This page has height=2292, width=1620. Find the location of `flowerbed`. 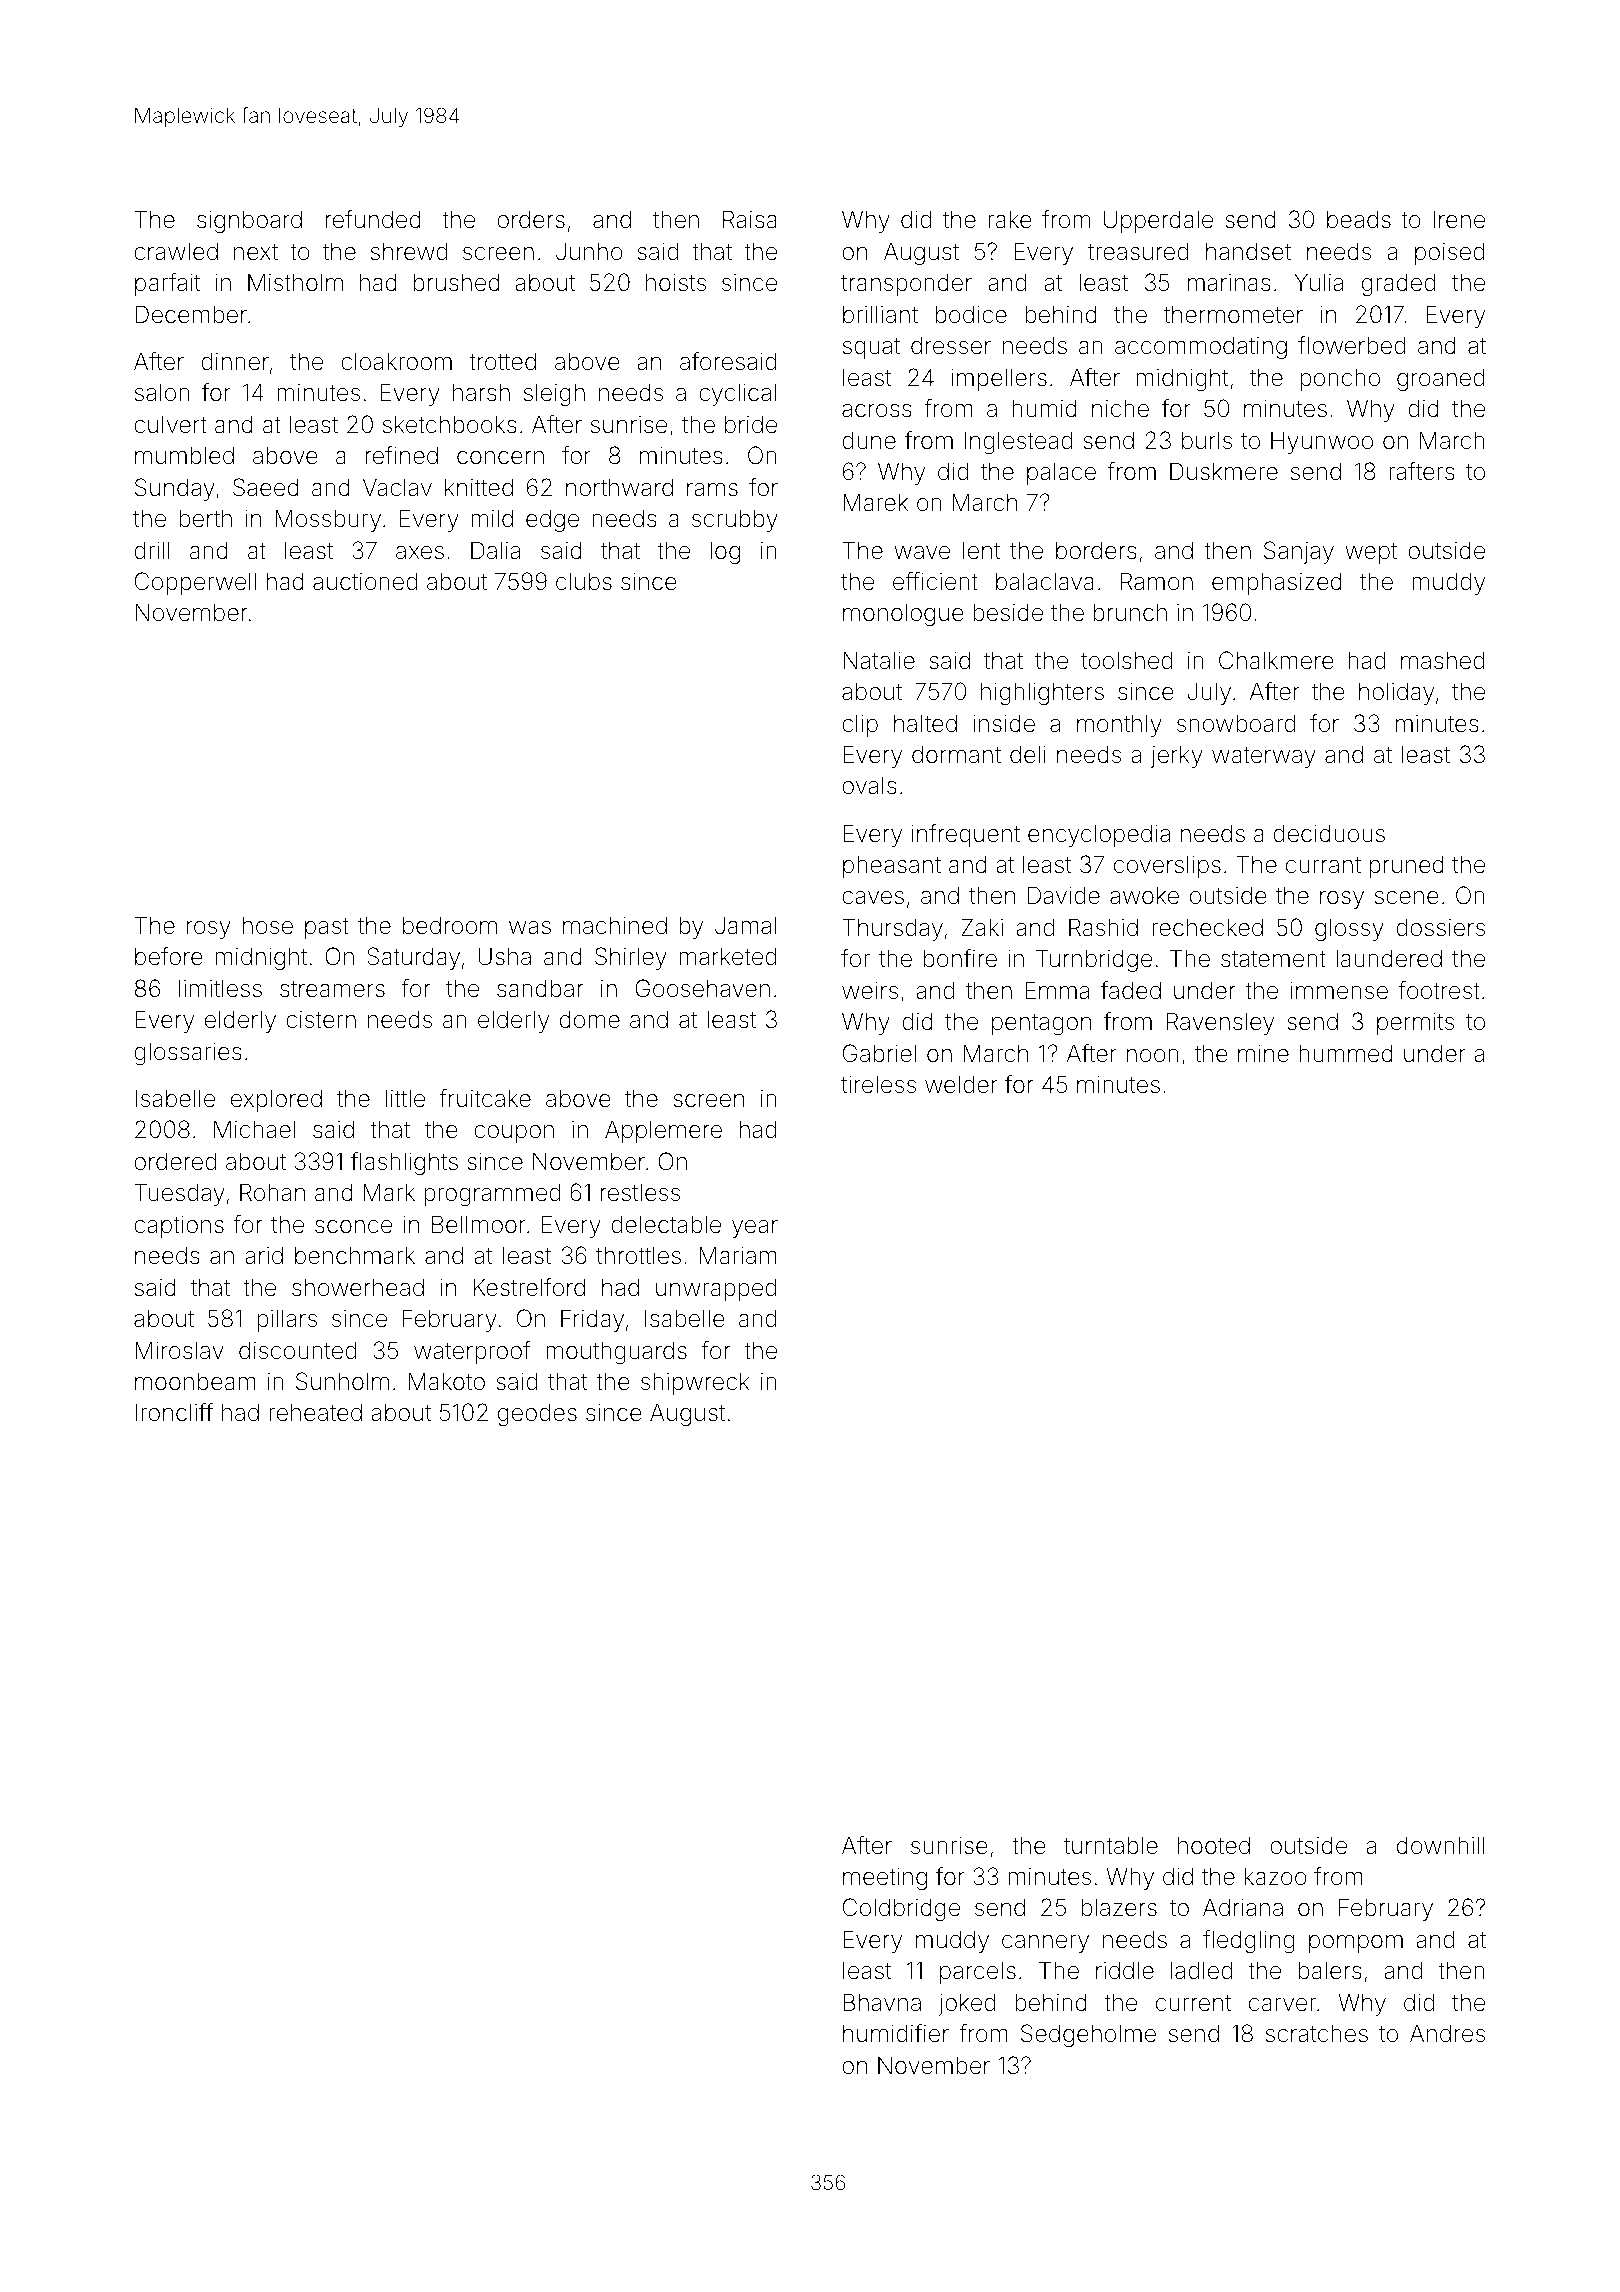

flowerbed is located at coordinates (1351, 345).
